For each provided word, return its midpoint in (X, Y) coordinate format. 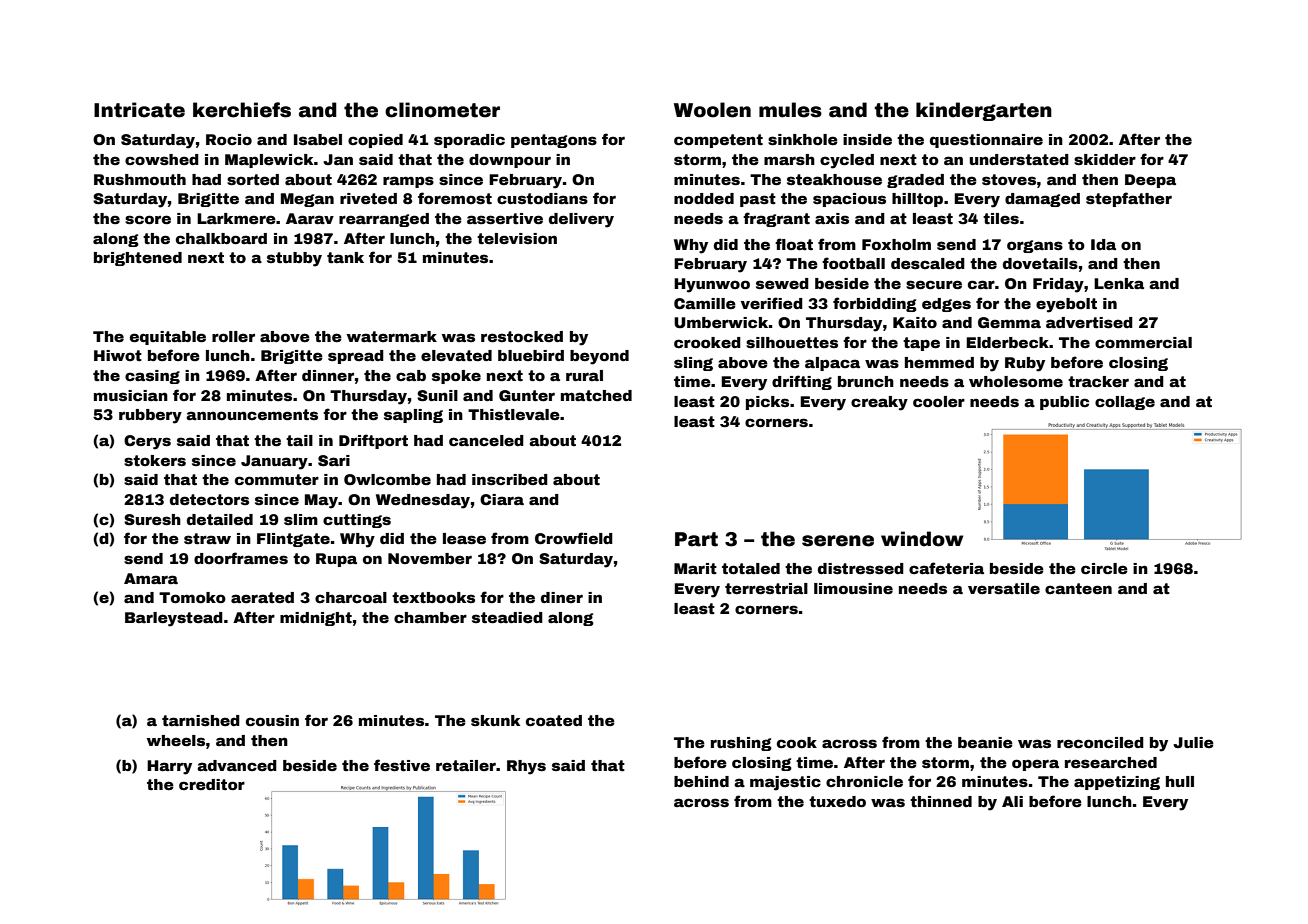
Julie (1193, 742)
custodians (542, 198)
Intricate (139, 110)
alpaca (832, 364)
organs (1035, 246)
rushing (741, 744)
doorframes (241, 558)
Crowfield (574, 538)
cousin (272, 720)
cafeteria (946, 568)
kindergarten (984, 111)
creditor (212, 784)
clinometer (442, 110)
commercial (1143, 342)
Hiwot (118, 355)
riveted (368, 198)
